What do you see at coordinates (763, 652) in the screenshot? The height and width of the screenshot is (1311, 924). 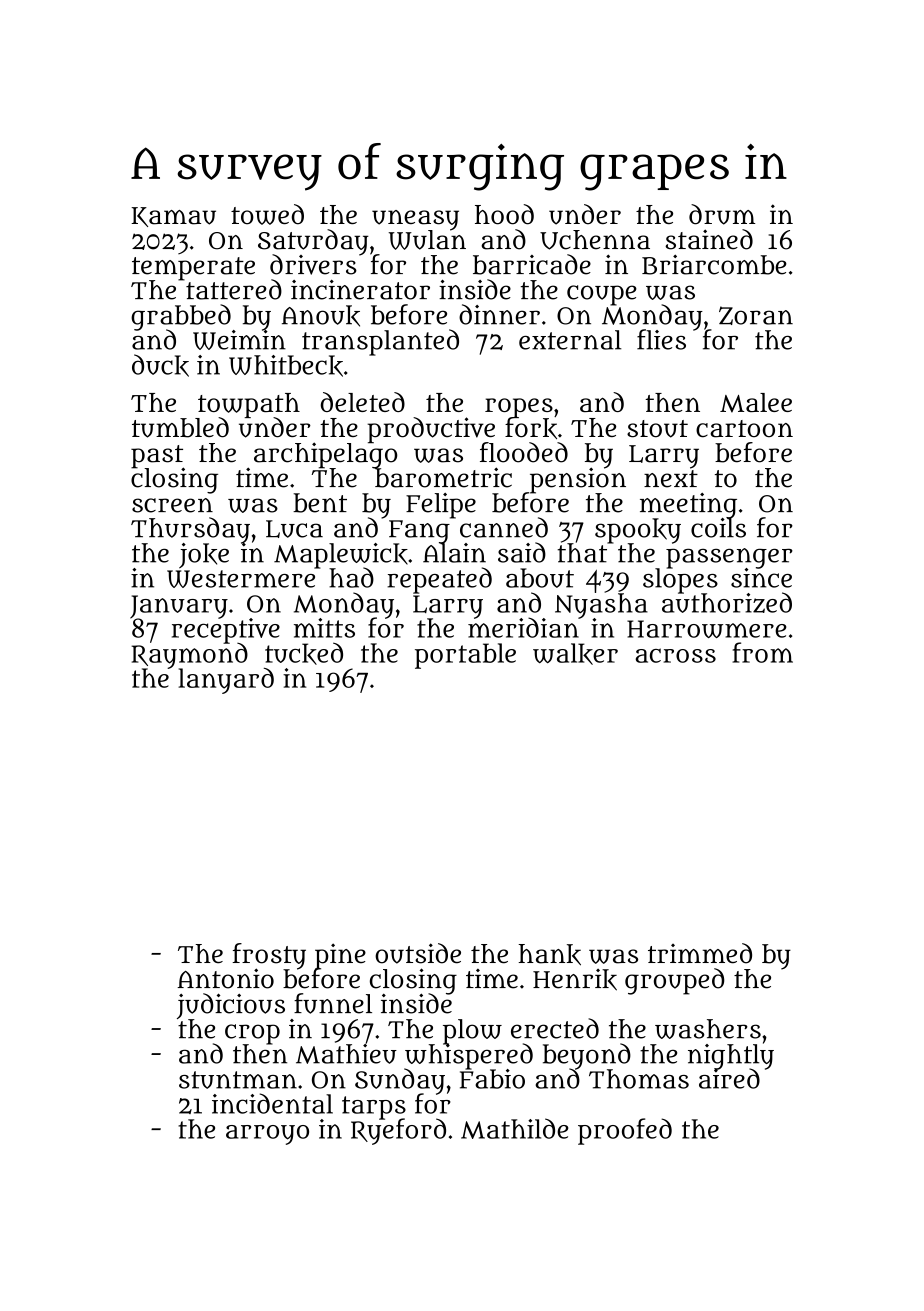 I see `from` at bounding box center [763, 652].
